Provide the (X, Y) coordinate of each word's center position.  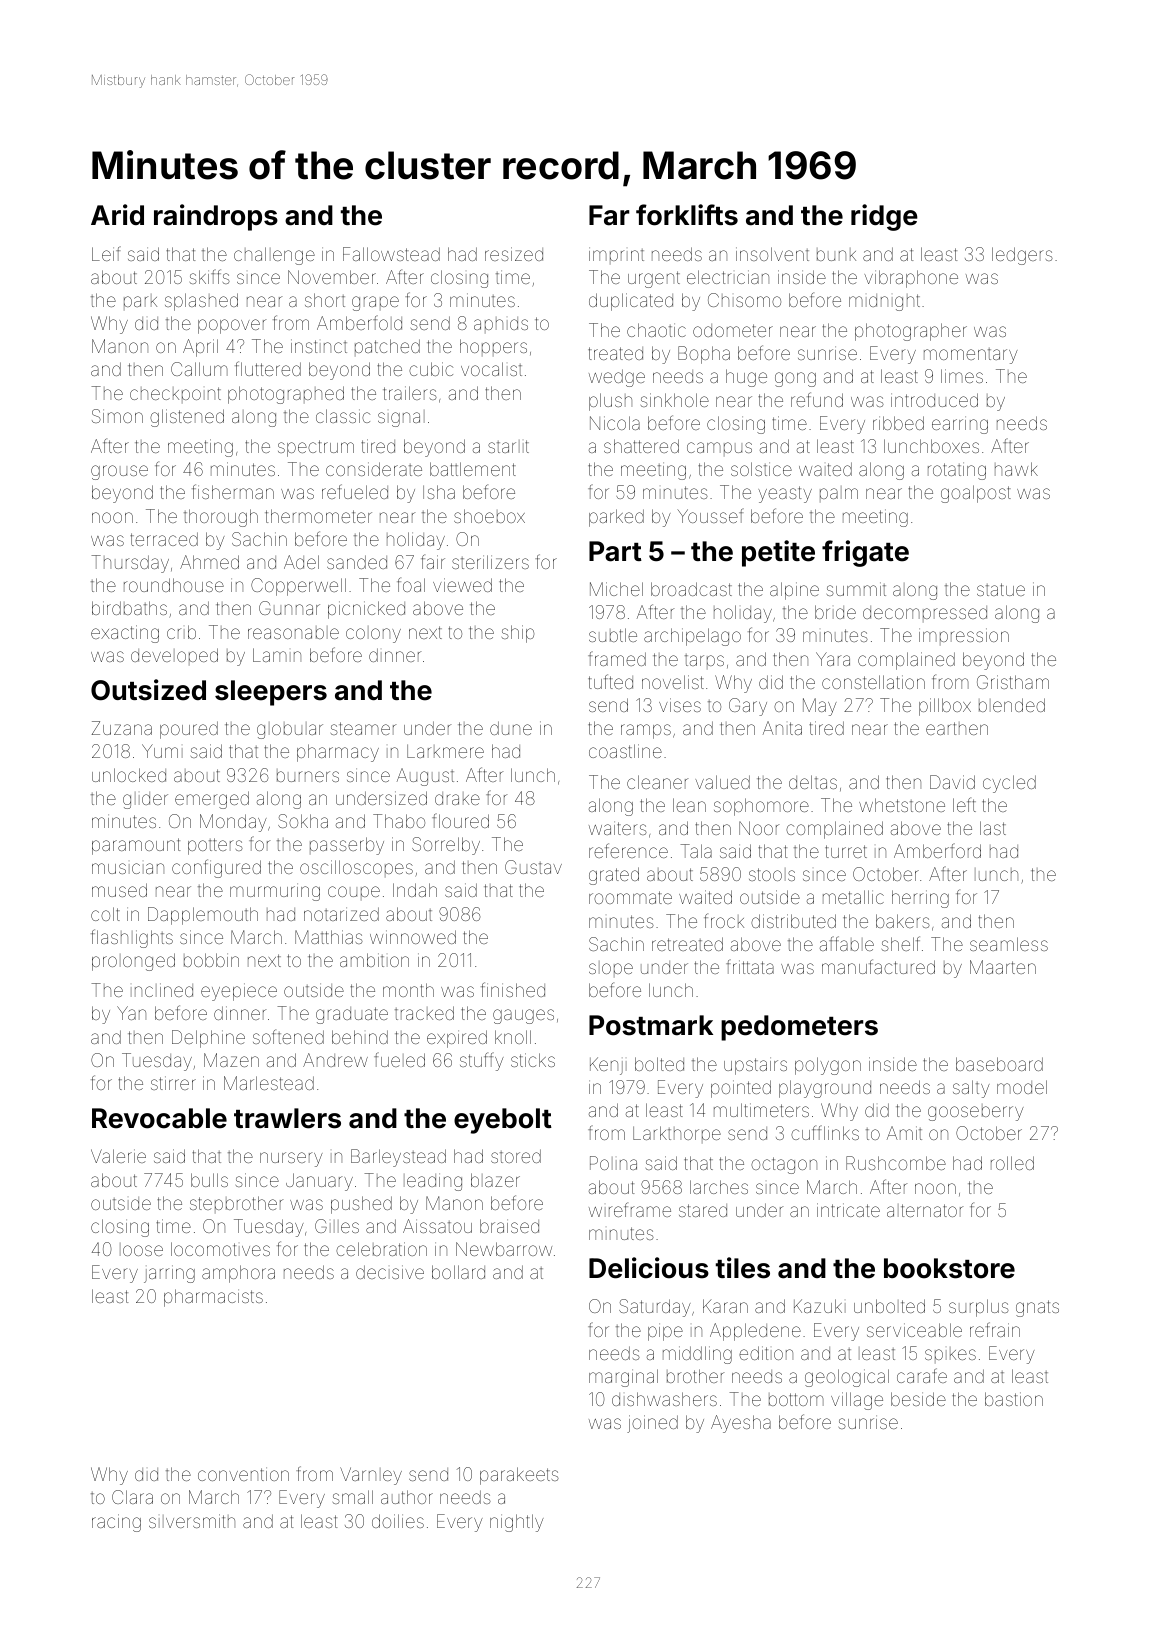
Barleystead (398, 1158)
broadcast (691, 589)
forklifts (687, 215)
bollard (458, 1272)
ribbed (898, 423)
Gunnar (289, 608)
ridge (884, 217)
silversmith (192, 1521)
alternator (925, 1210)
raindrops (216, 217)
